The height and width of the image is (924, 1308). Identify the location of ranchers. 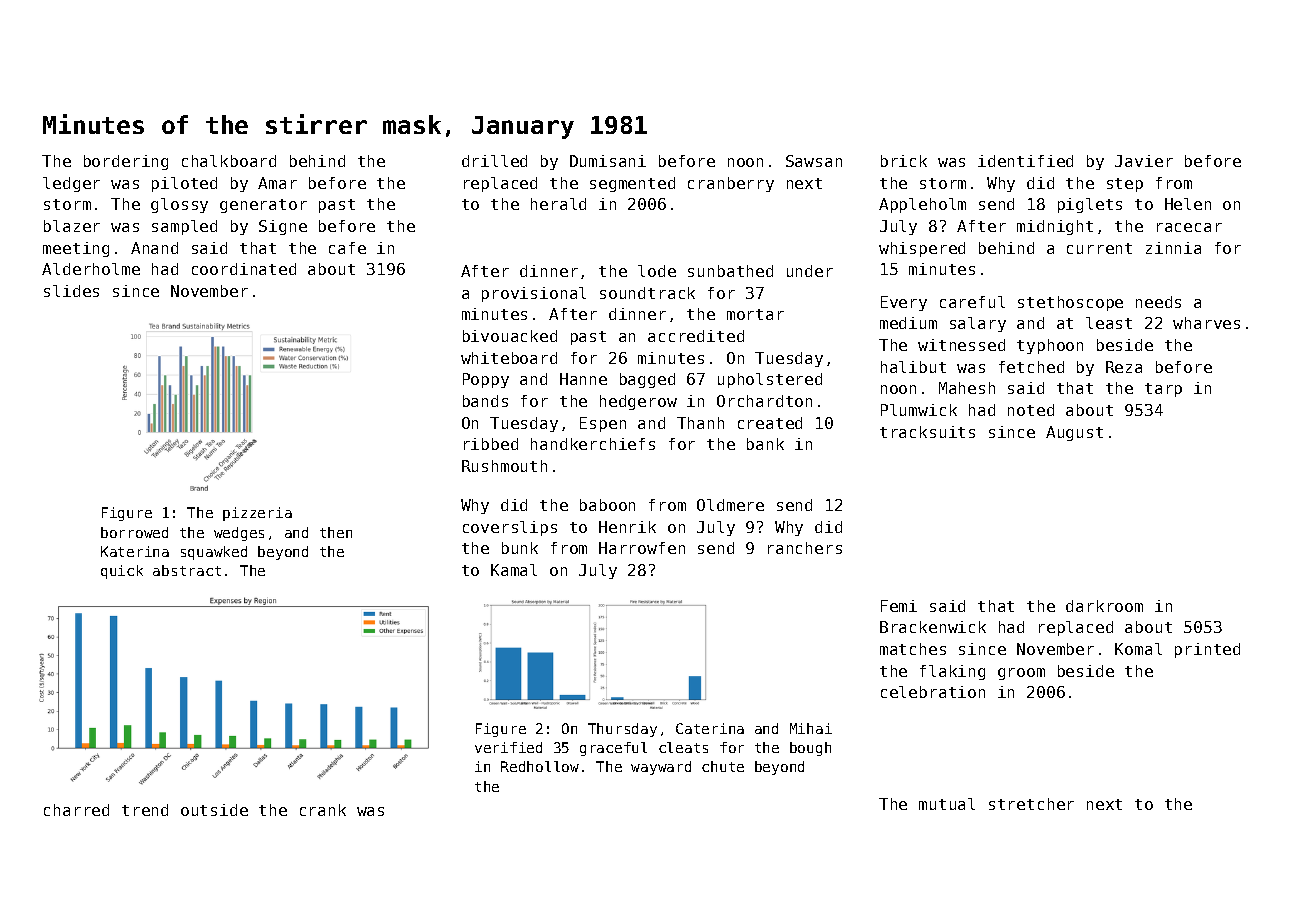
(805, 548).
